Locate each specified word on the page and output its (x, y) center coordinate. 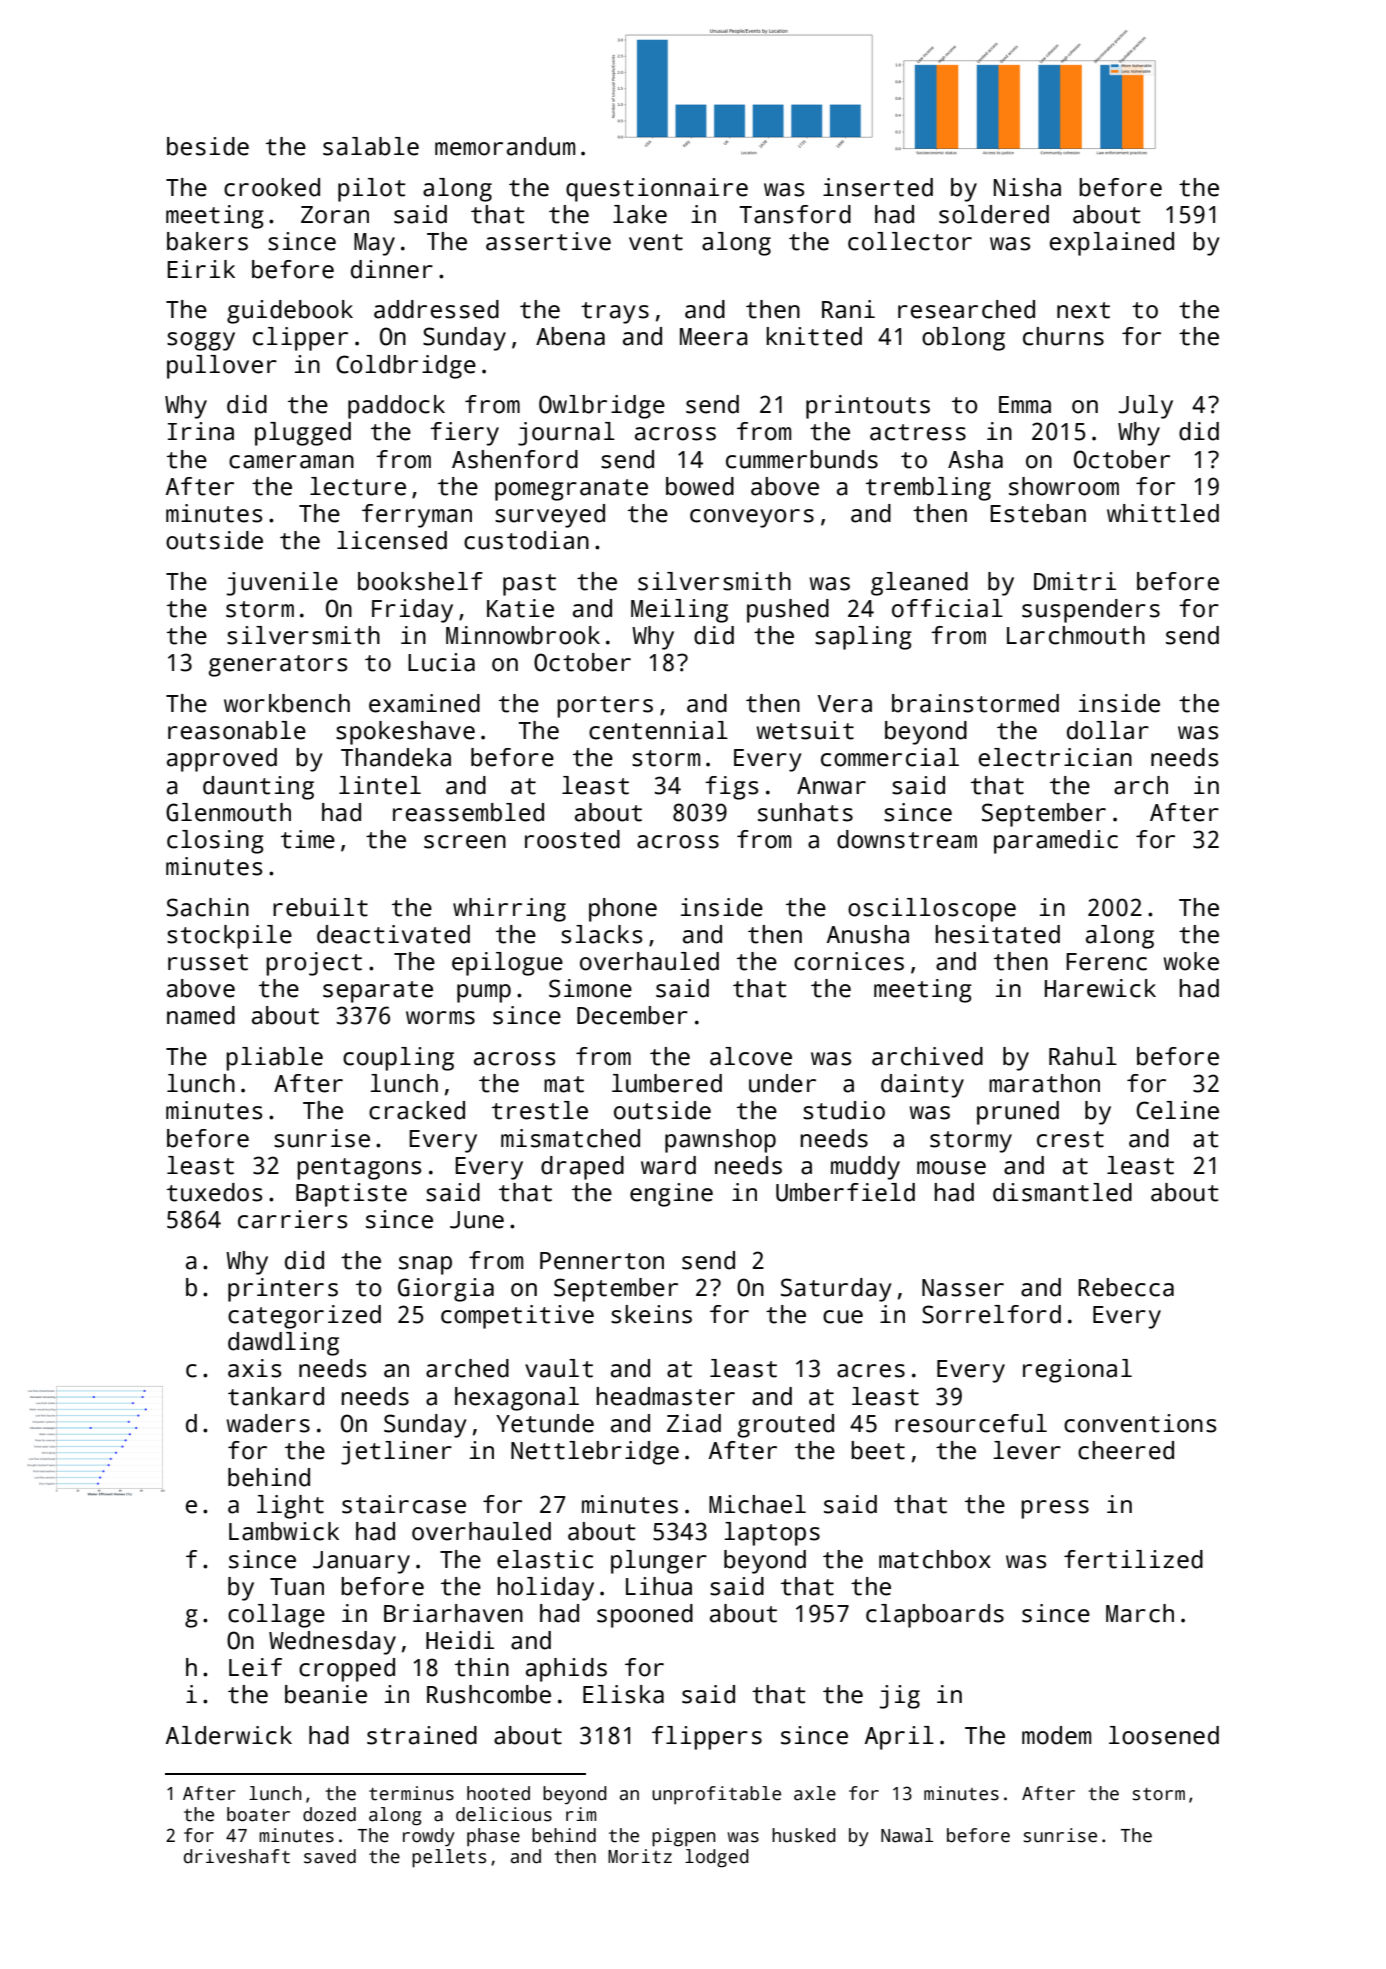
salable (371, 146)
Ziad (694, 1423)
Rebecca (1126, 1287)
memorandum (505, 146)
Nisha (1027, 187)
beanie (326, 1694)
